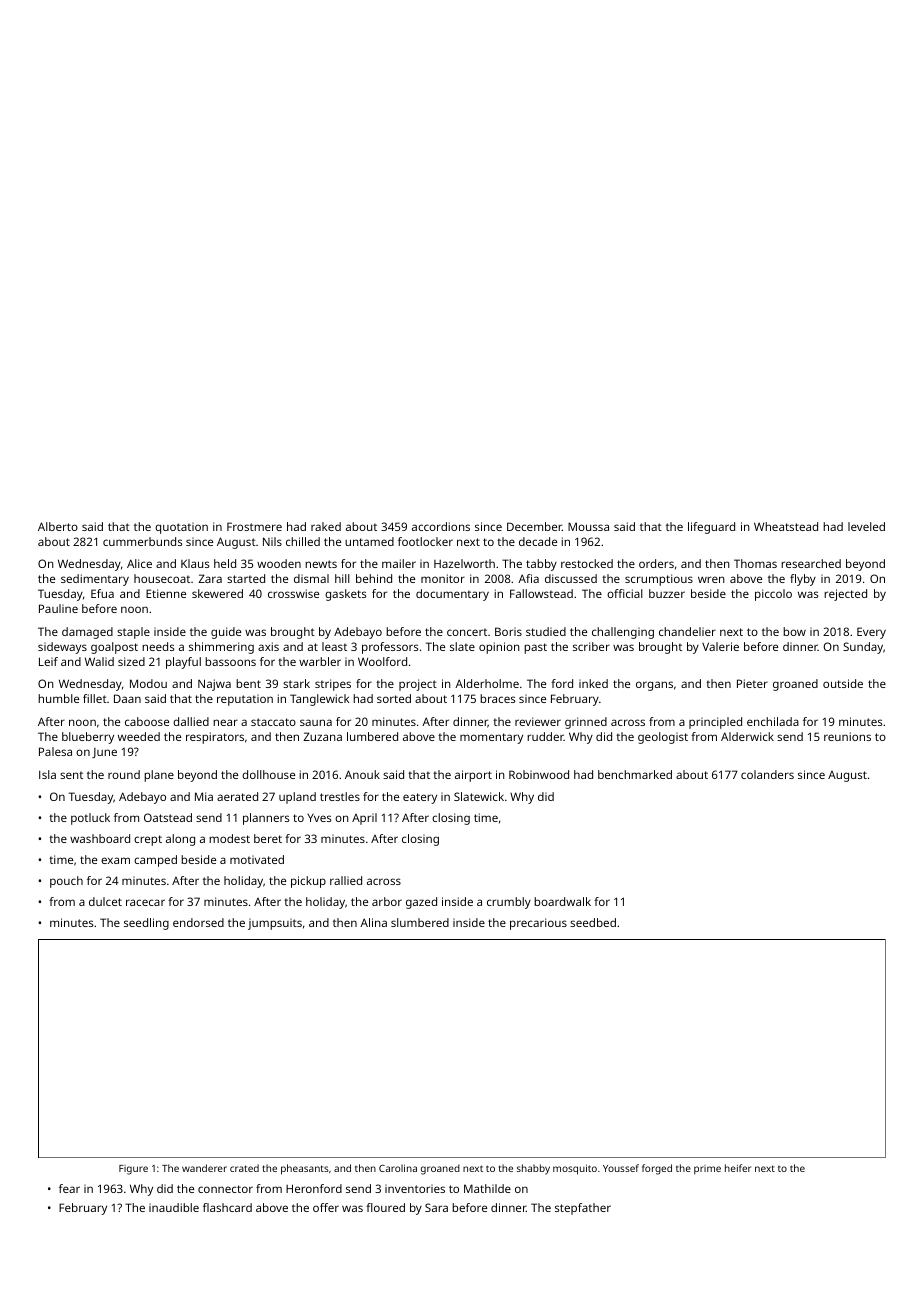 Image resolution: width=924 pixels, height=1308 pixels. What do you see at coordinates (803, 580) in the screenshot?
I see `flyby` at bounding box center [803, 580].
